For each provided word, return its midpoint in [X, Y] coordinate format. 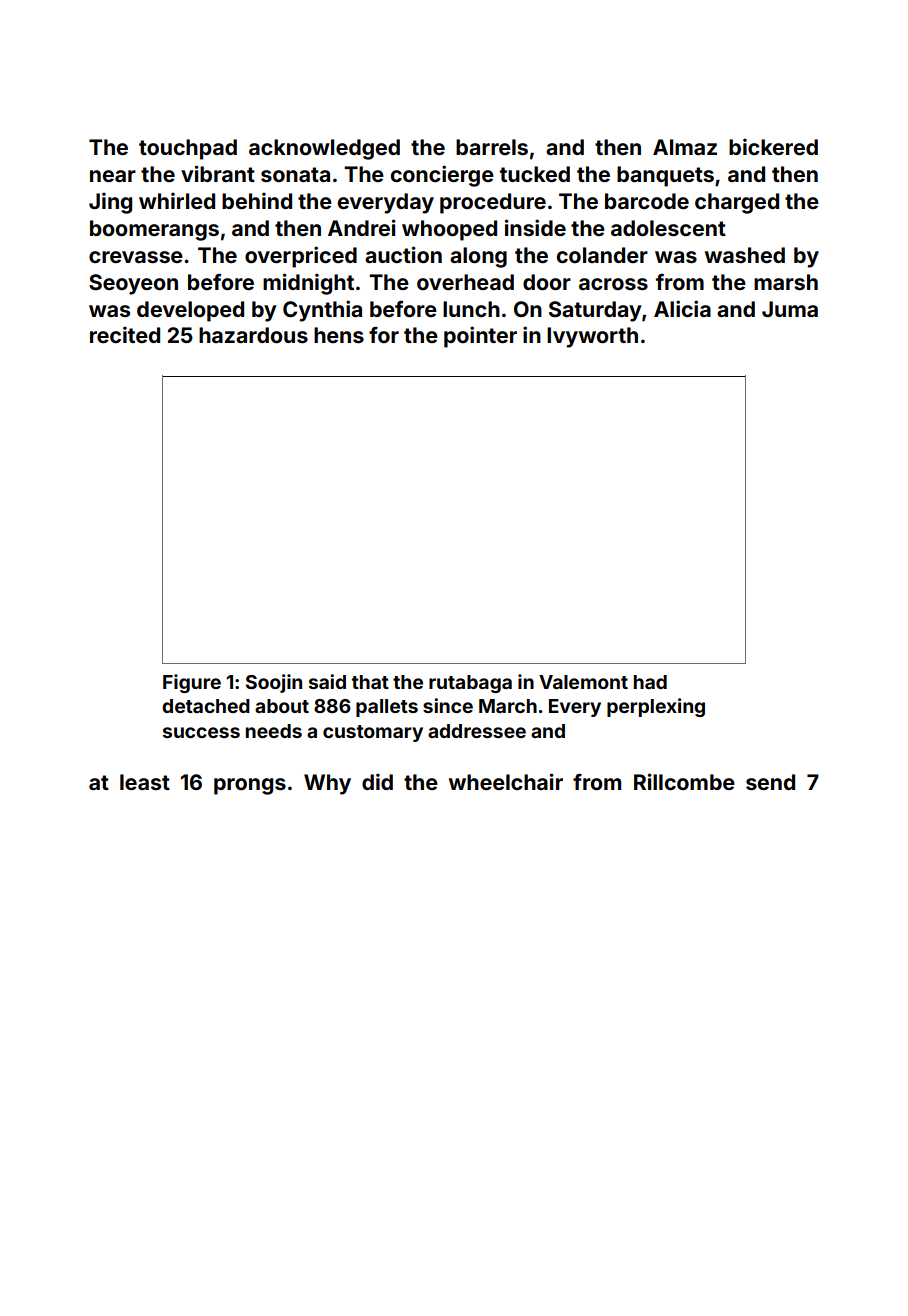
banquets [665, 176]
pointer [480, 337]
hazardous [253, 335]
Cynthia [322, 311]
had [650, 682]
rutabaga [470, 684]
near [113, 176]
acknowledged [324, 149]
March [508, 706]
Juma [790, 309]
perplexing [656, 707]
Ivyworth [592, 337]
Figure [192, 683]
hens [339, 335]
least [145, 782]
